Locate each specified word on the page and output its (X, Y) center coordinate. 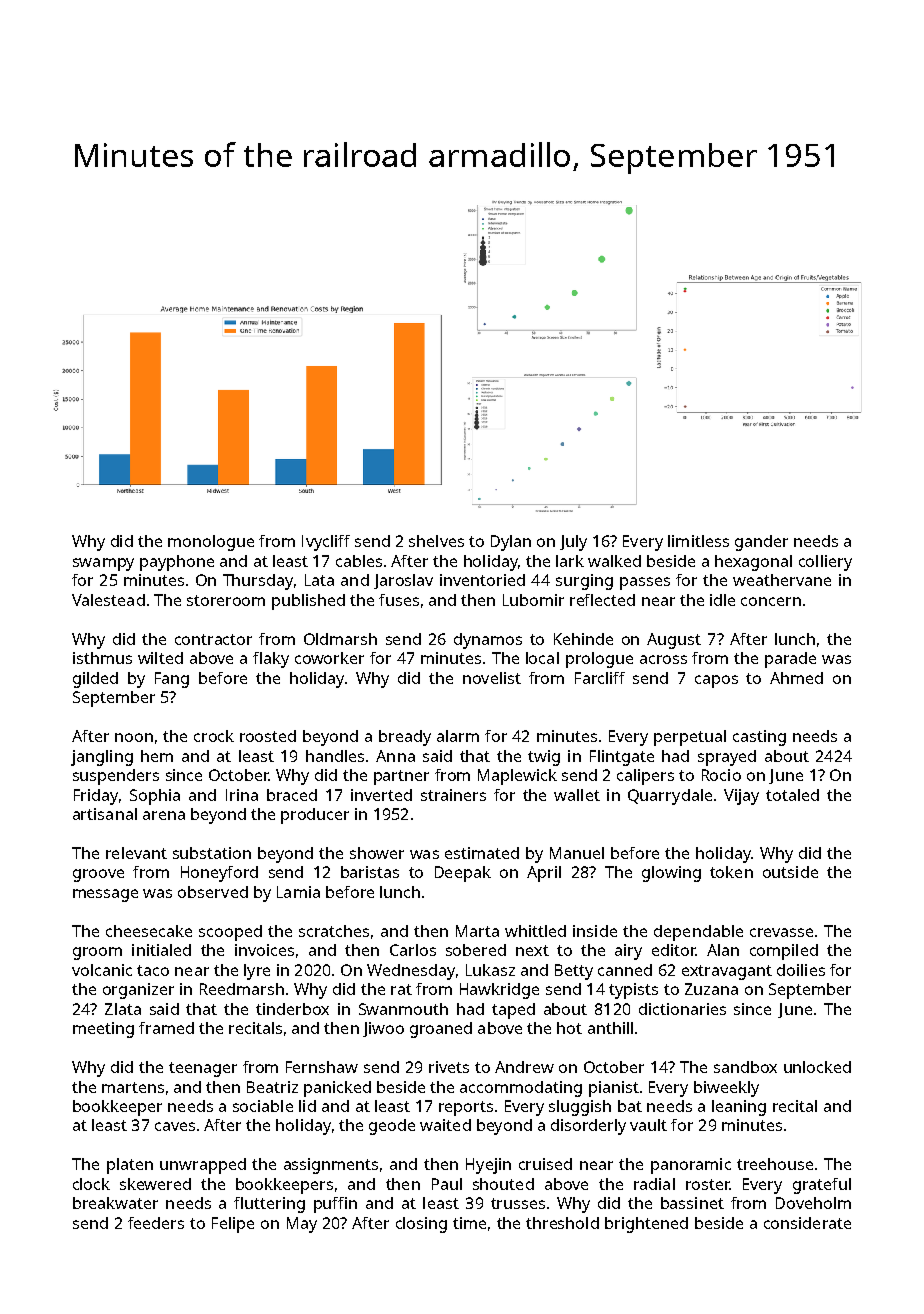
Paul (447, 1184)
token (731, 872)
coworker (329, 658)
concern (771, 601)
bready (405, 738)
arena (164, 815)
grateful (822, 1186)
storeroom (226, 600)
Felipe (233, 1225)
